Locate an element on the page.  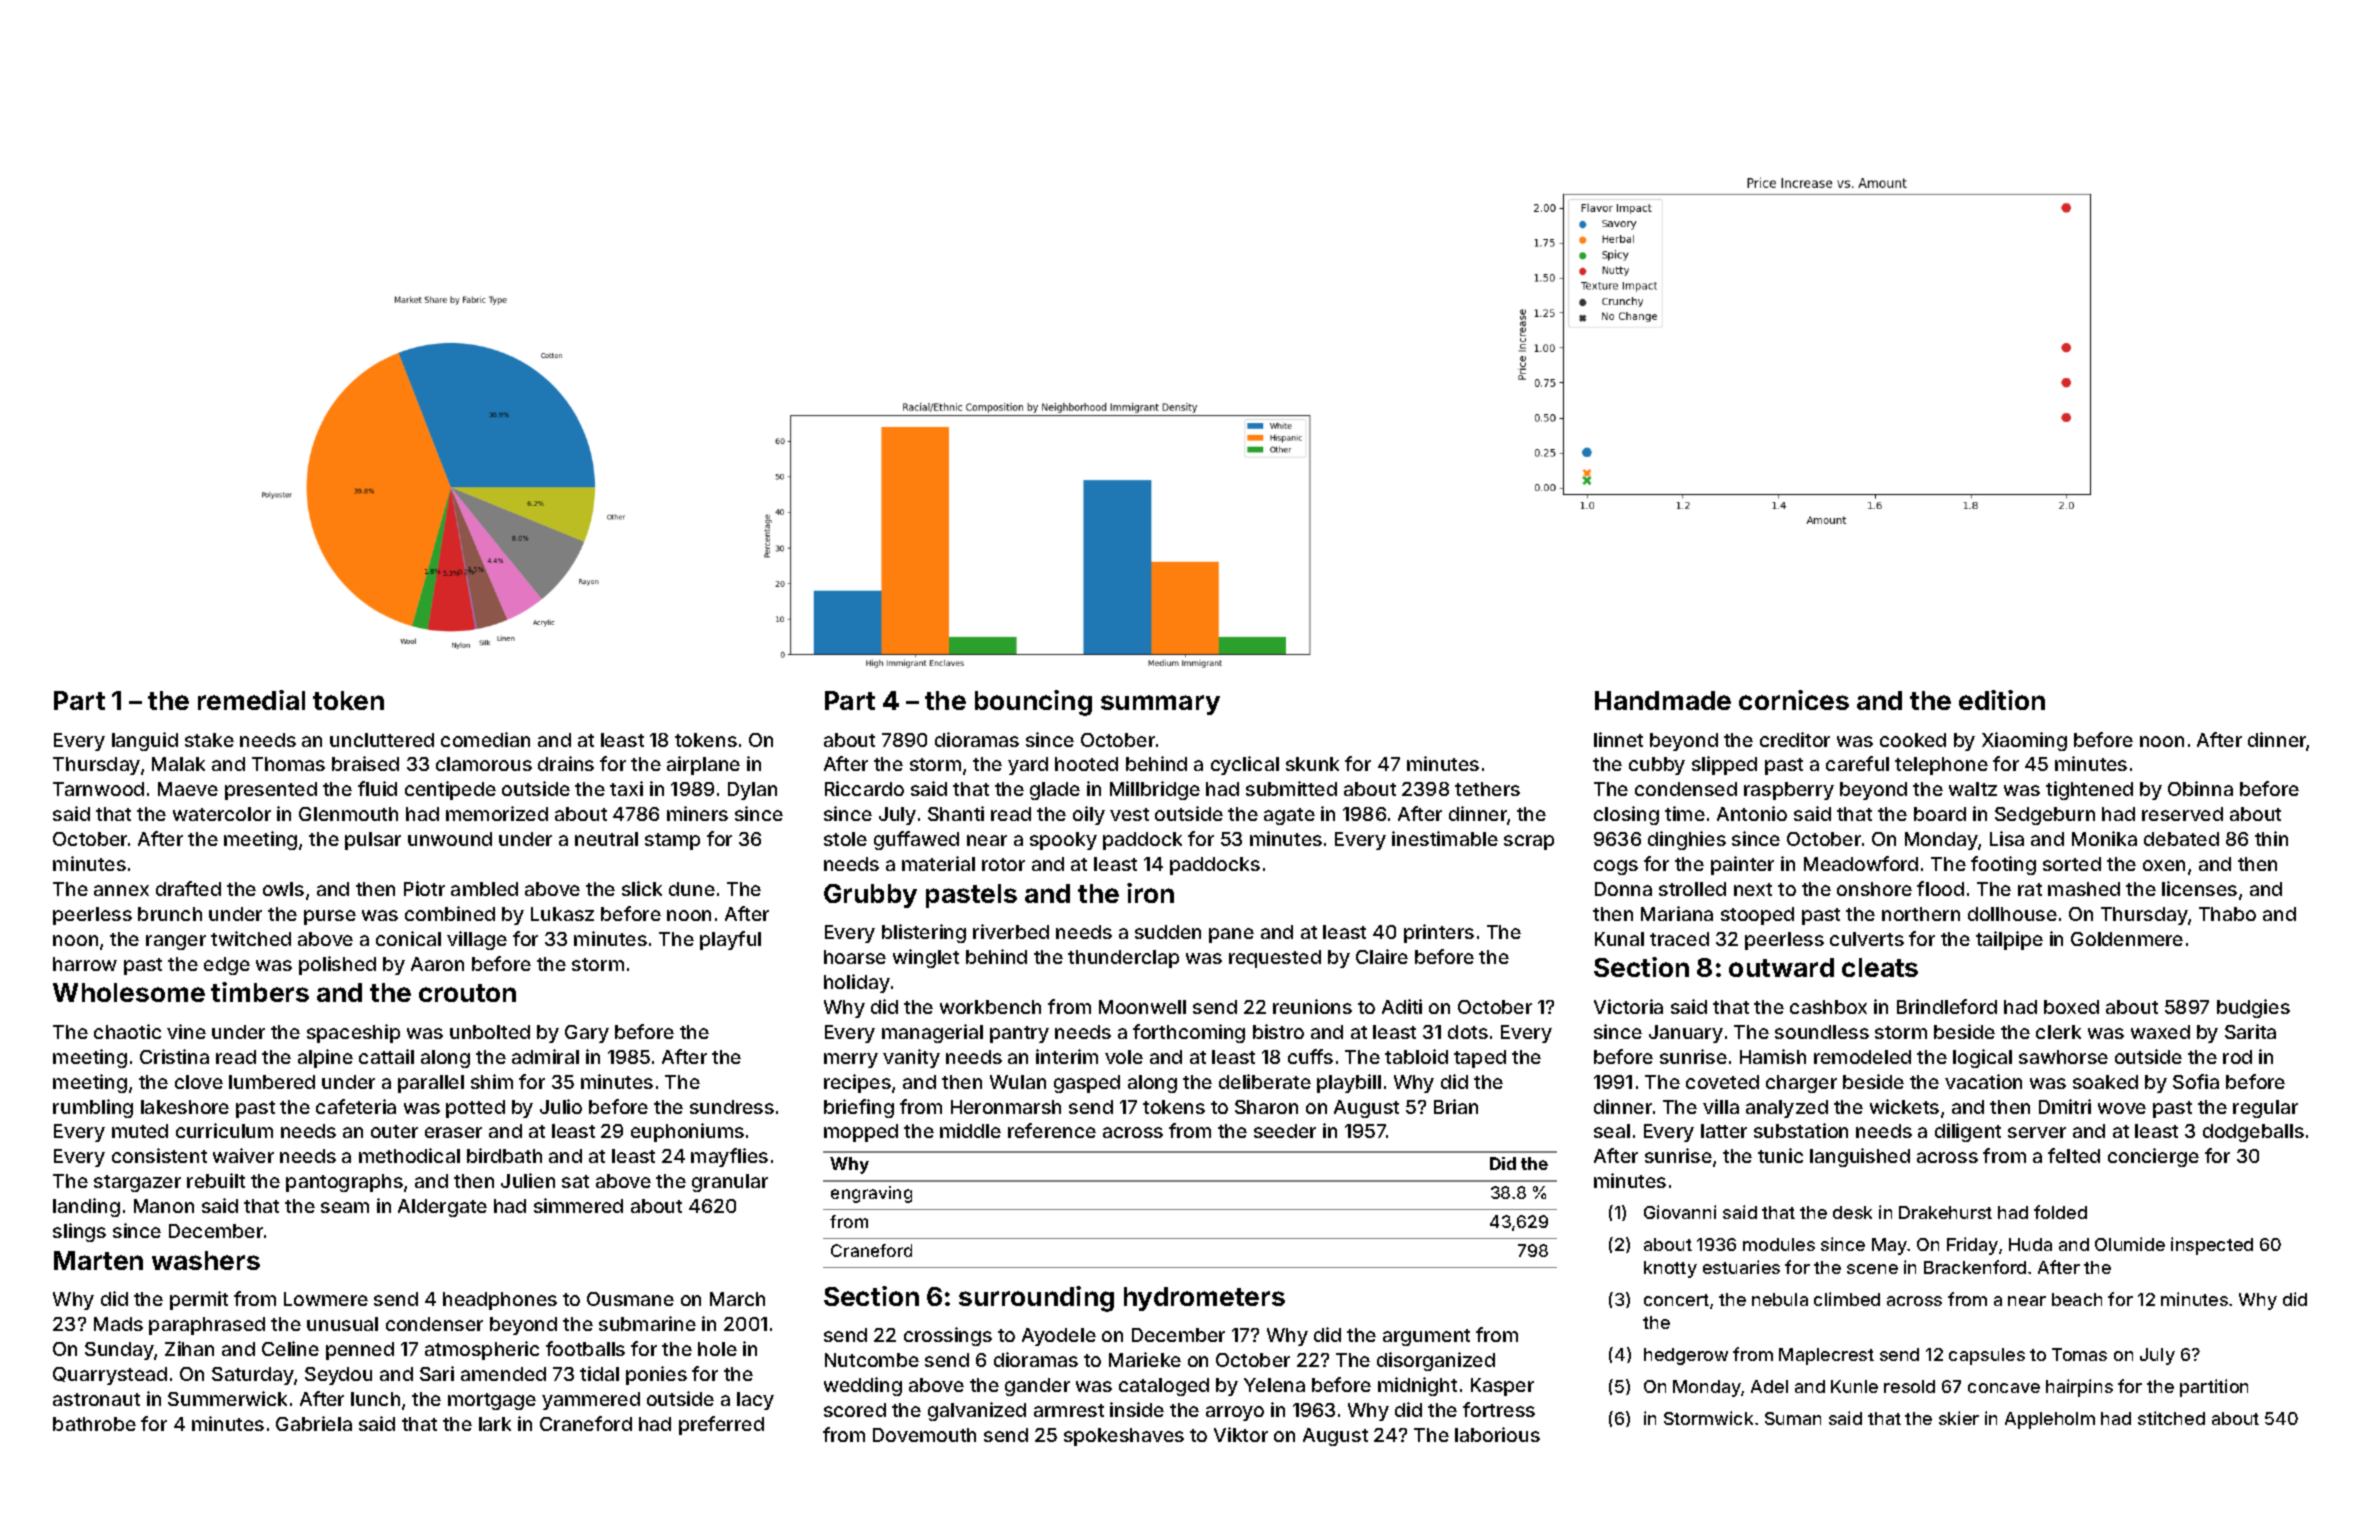
landing is located at coordinates (86, 1207).
